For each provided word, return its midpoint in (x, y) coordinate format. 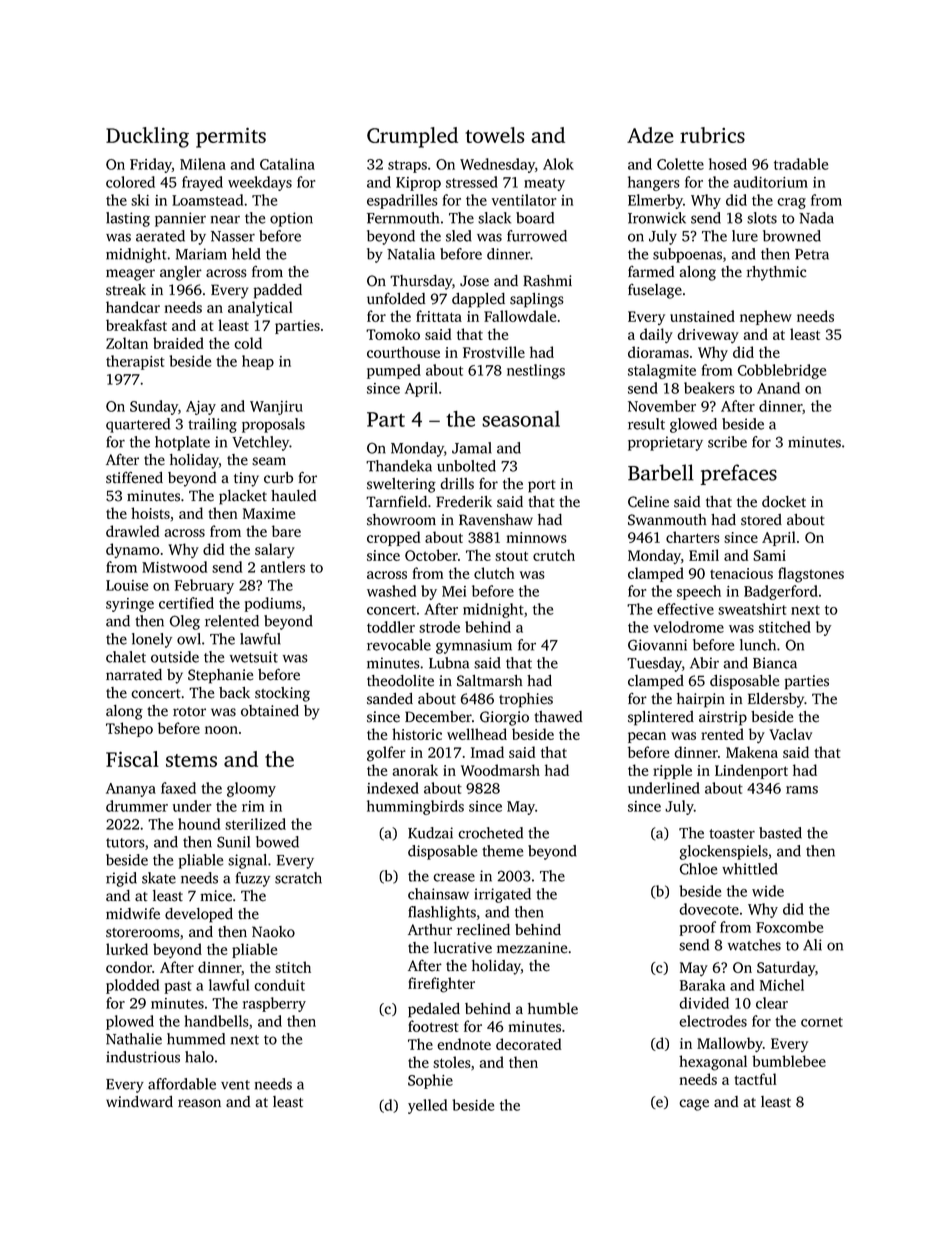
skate (159, 878)
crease (454, 877)
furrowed (537, 236)
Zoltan (127, 343)
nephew (766, 317)
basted (780, 833)
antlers (282, 567)
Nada (816, 218)
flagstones (811, 575)
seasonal (521, 419)
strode (439, 627)
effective (685, 609)
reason (199, 1103)
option (291, 219)
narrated (134, 675)
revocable (399, 645)
